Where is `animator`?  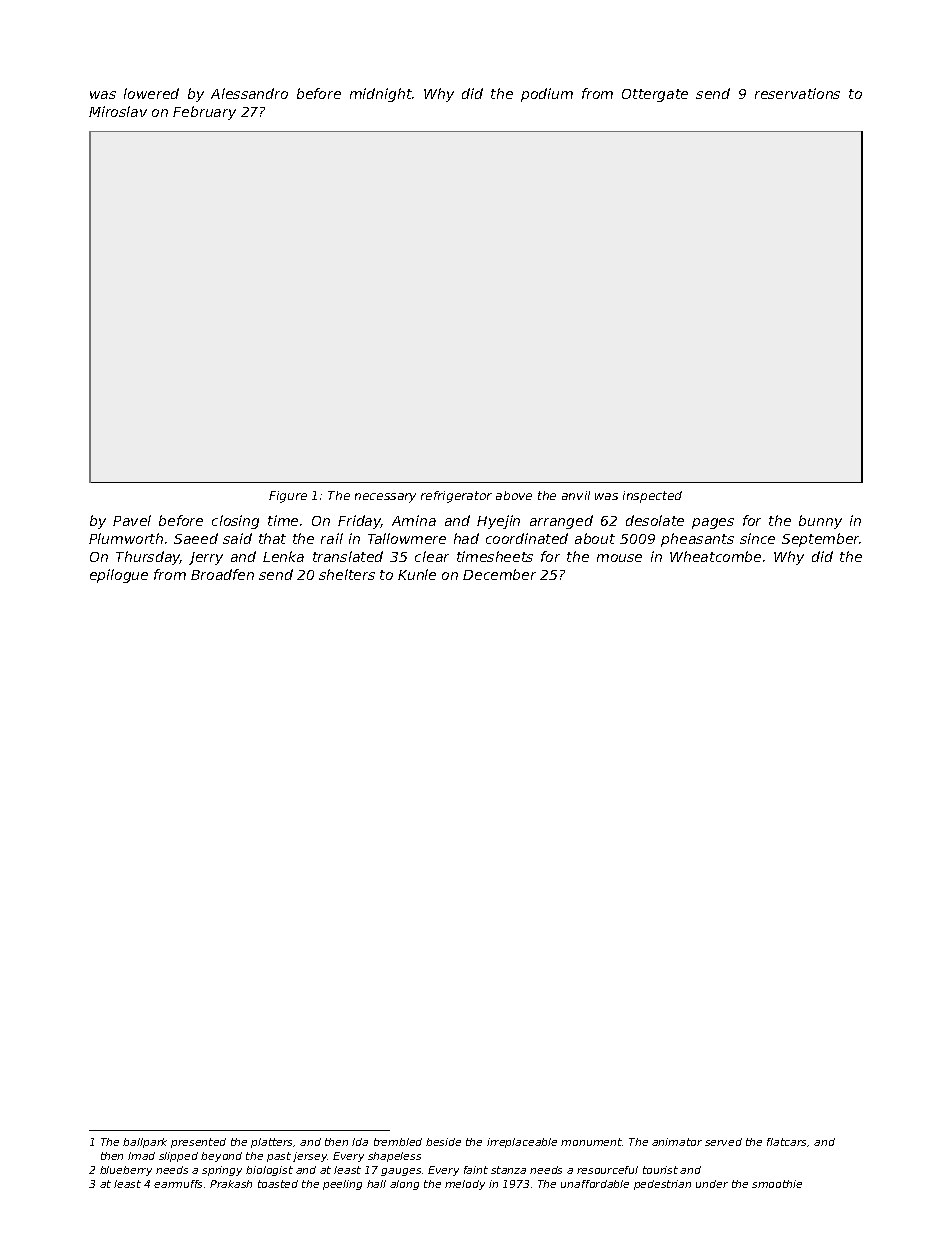
animator is located at coordinates (677, 1142).
